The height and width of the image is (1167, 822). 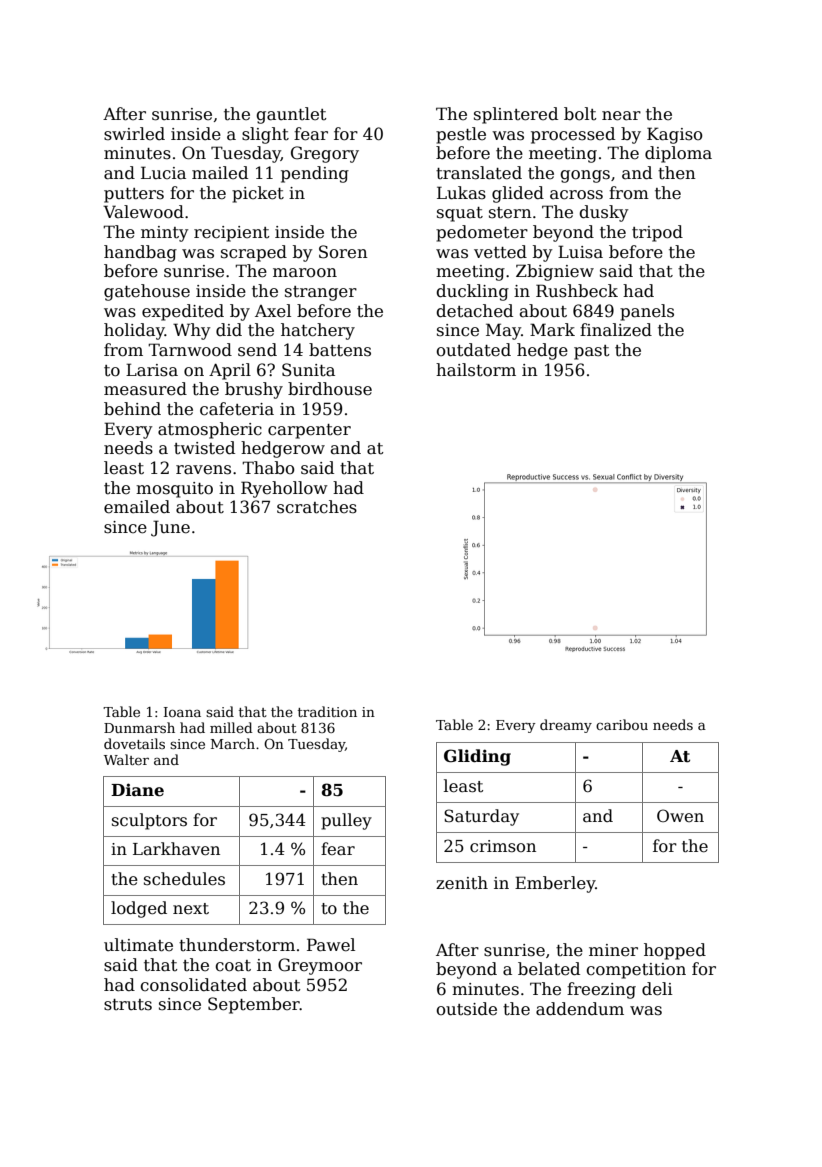 What do you see at coordinates (291, 115) in the image?
I see `gauntlet` at bounding box center [291, 115].
